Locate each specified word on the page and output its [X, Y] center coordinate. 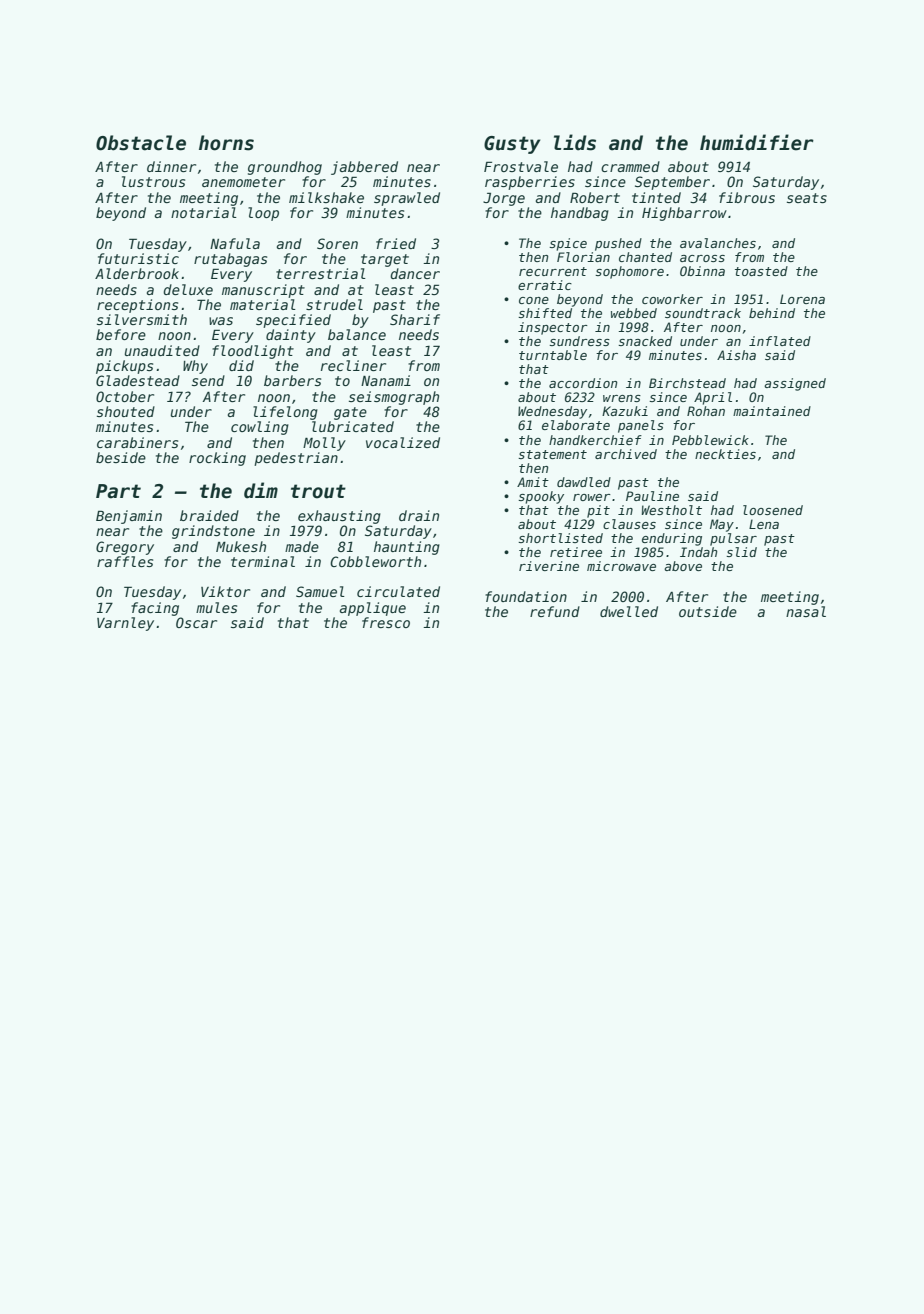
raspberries [530, 183]
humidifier [757, 142]
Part [118, 491]
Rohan [706, 411]
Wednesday [552, 412]
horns [226, 143]
